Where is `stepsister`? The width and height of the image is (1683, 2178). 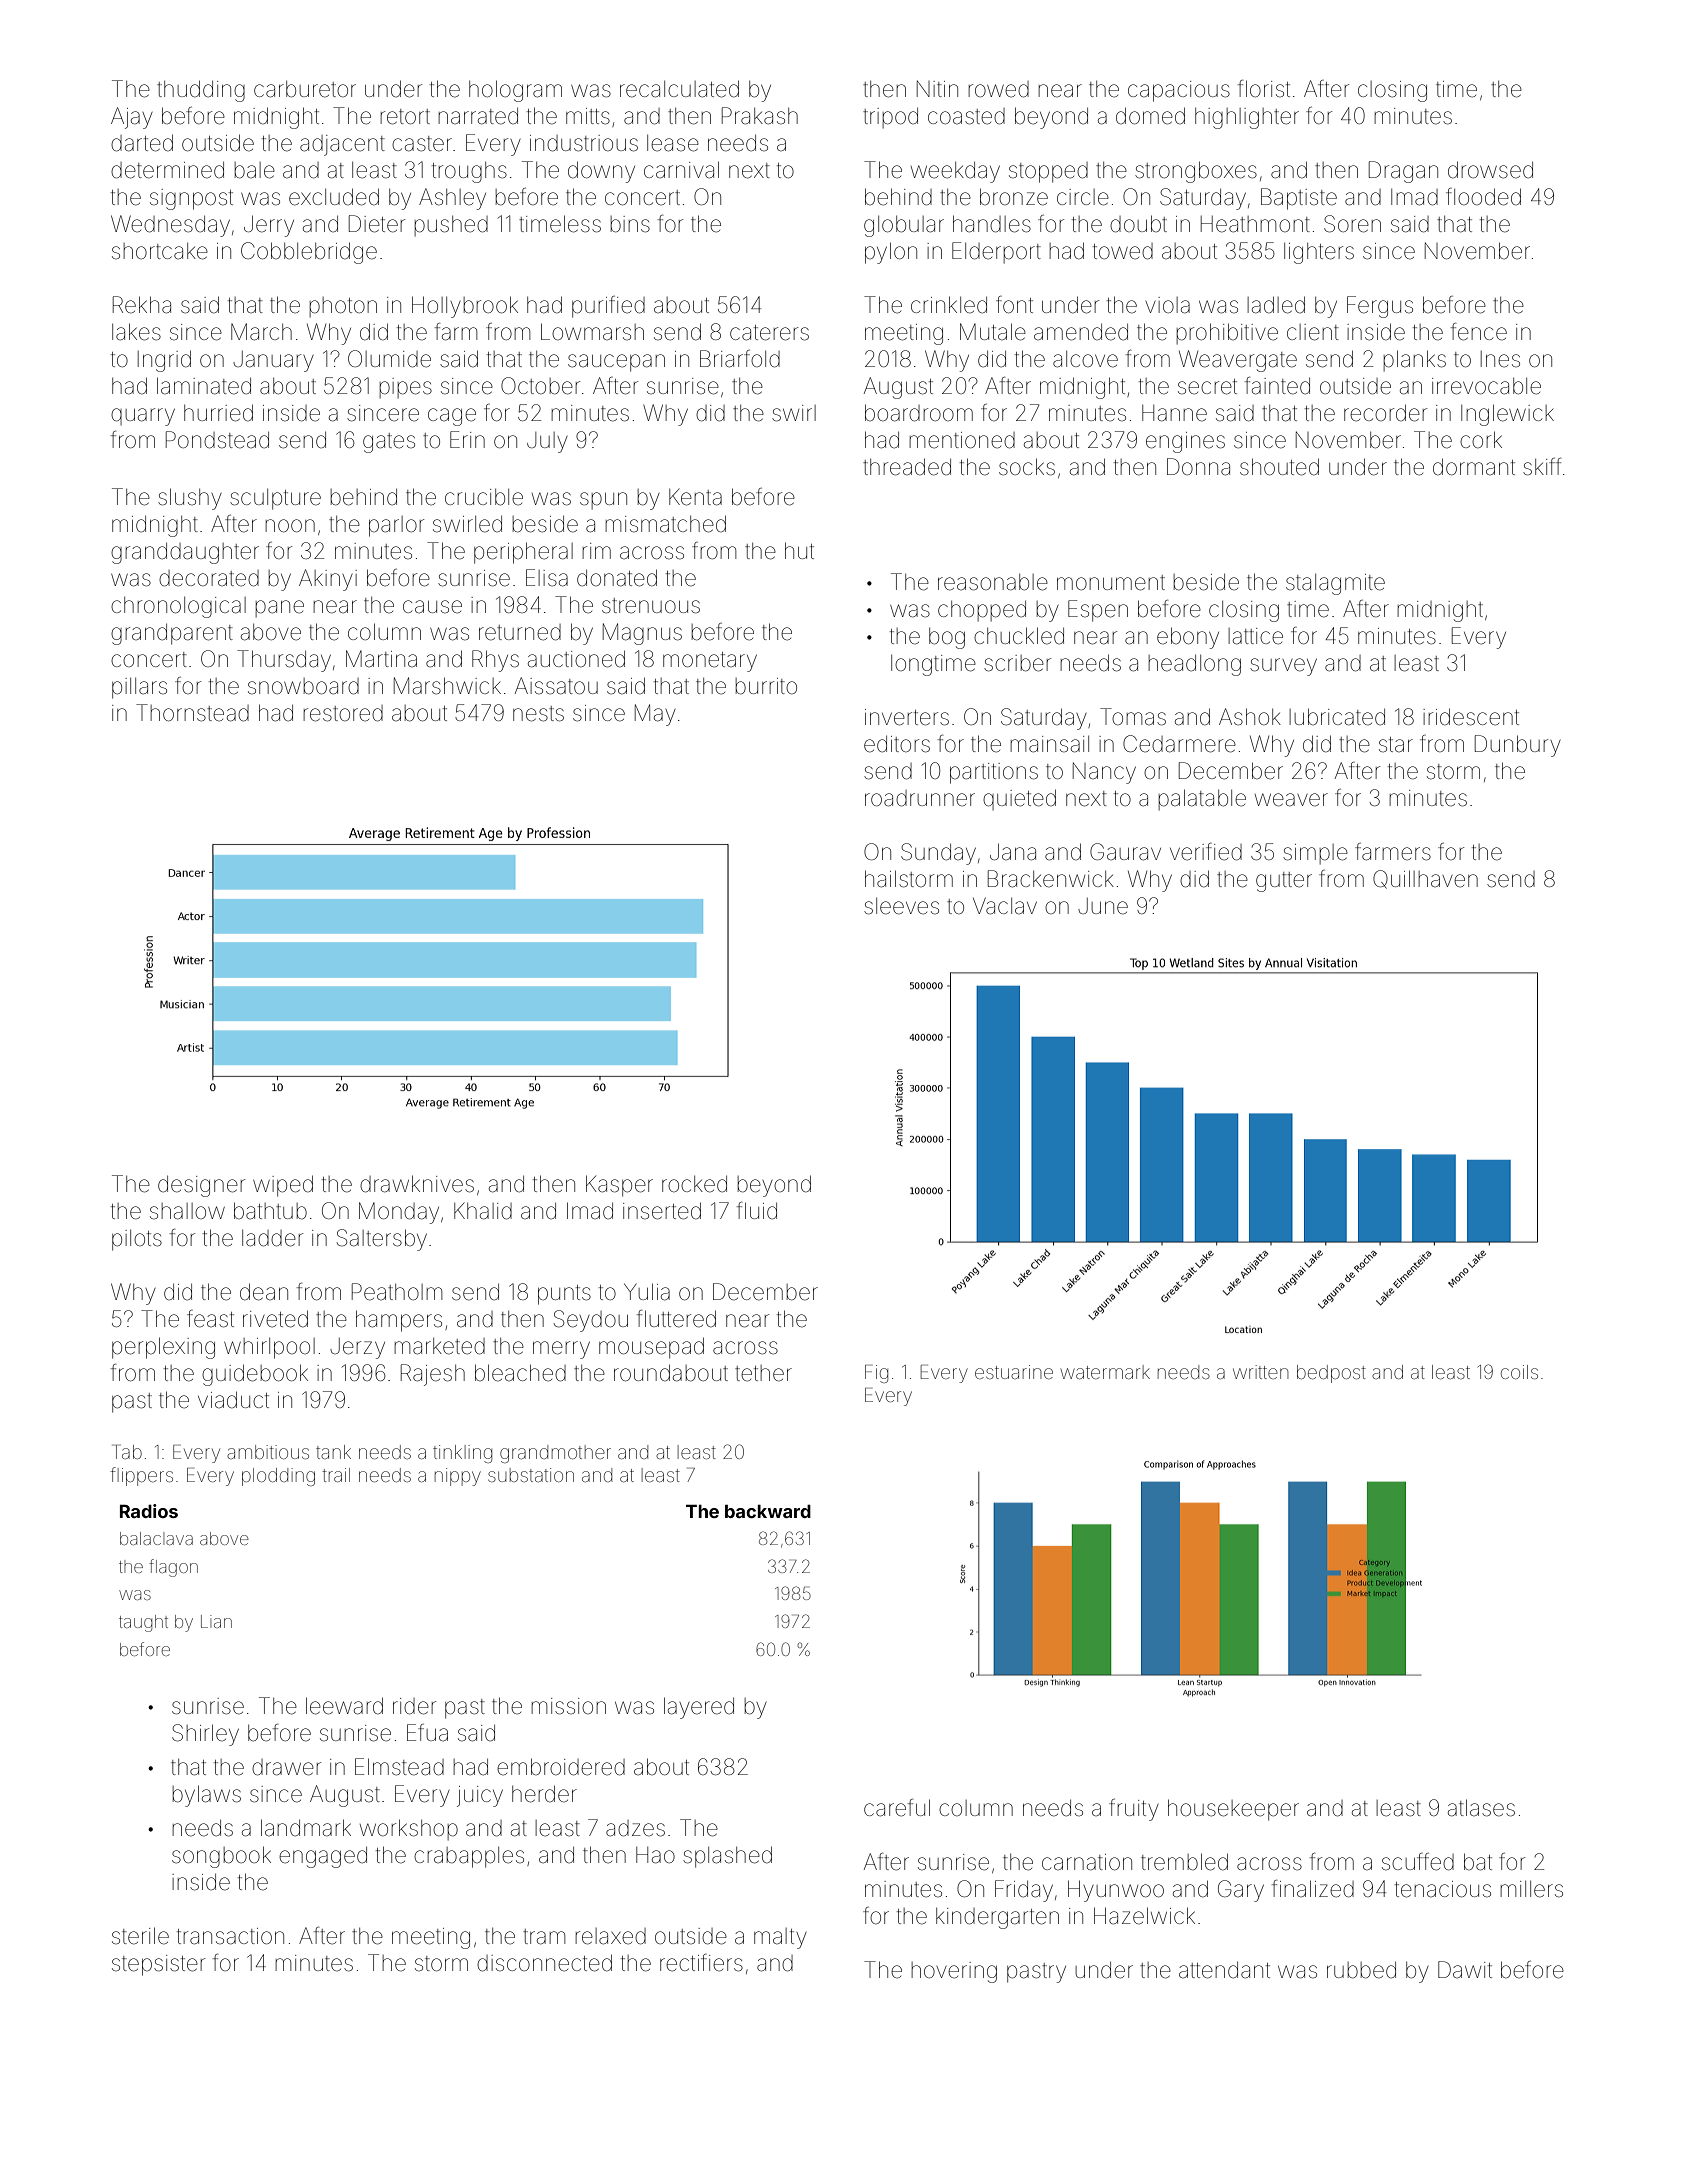 stepsister is located at coordinates (158, 1965).
